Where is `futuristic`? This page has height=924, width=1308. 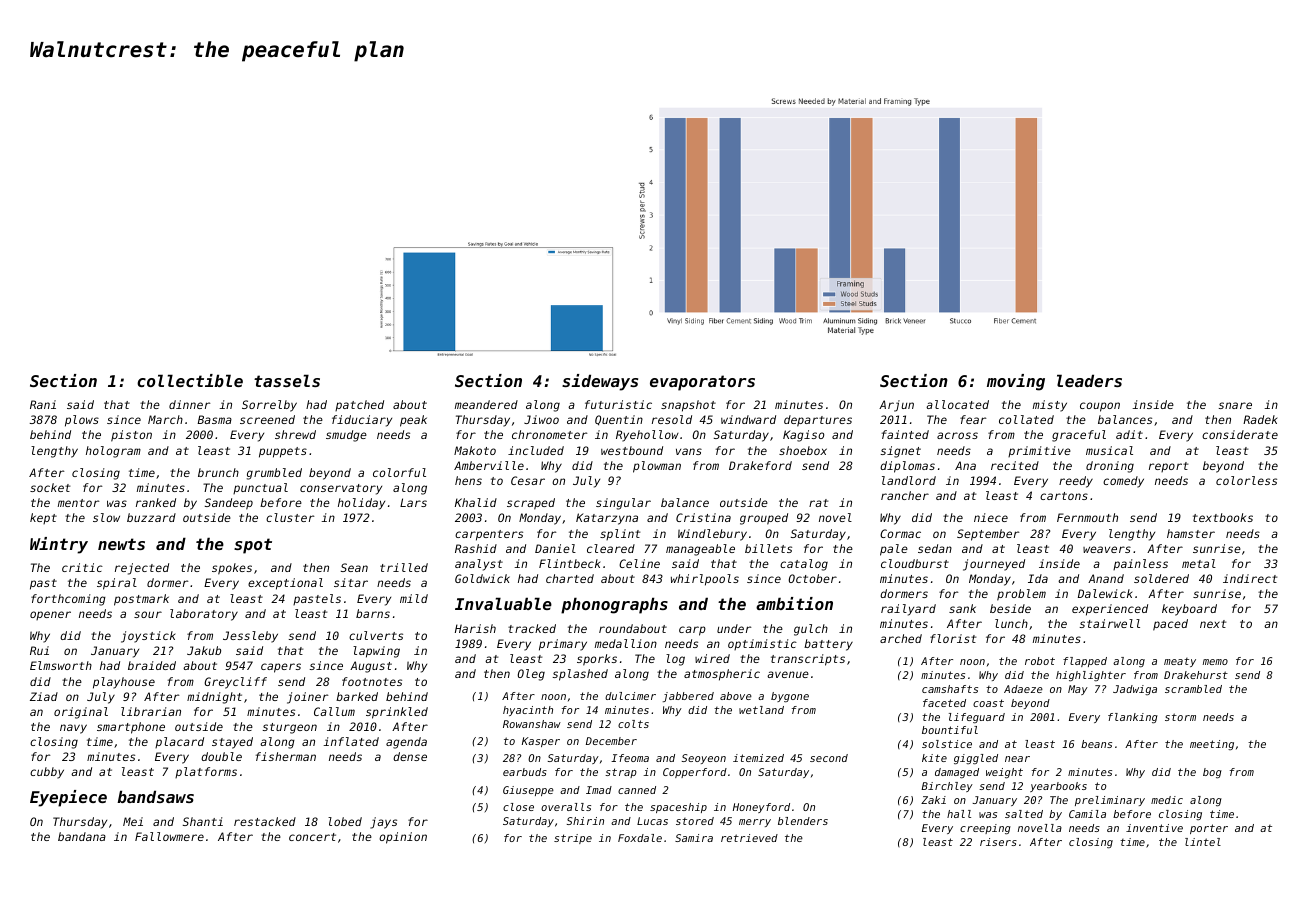
futuristic is located at coordinates (618, 404).
